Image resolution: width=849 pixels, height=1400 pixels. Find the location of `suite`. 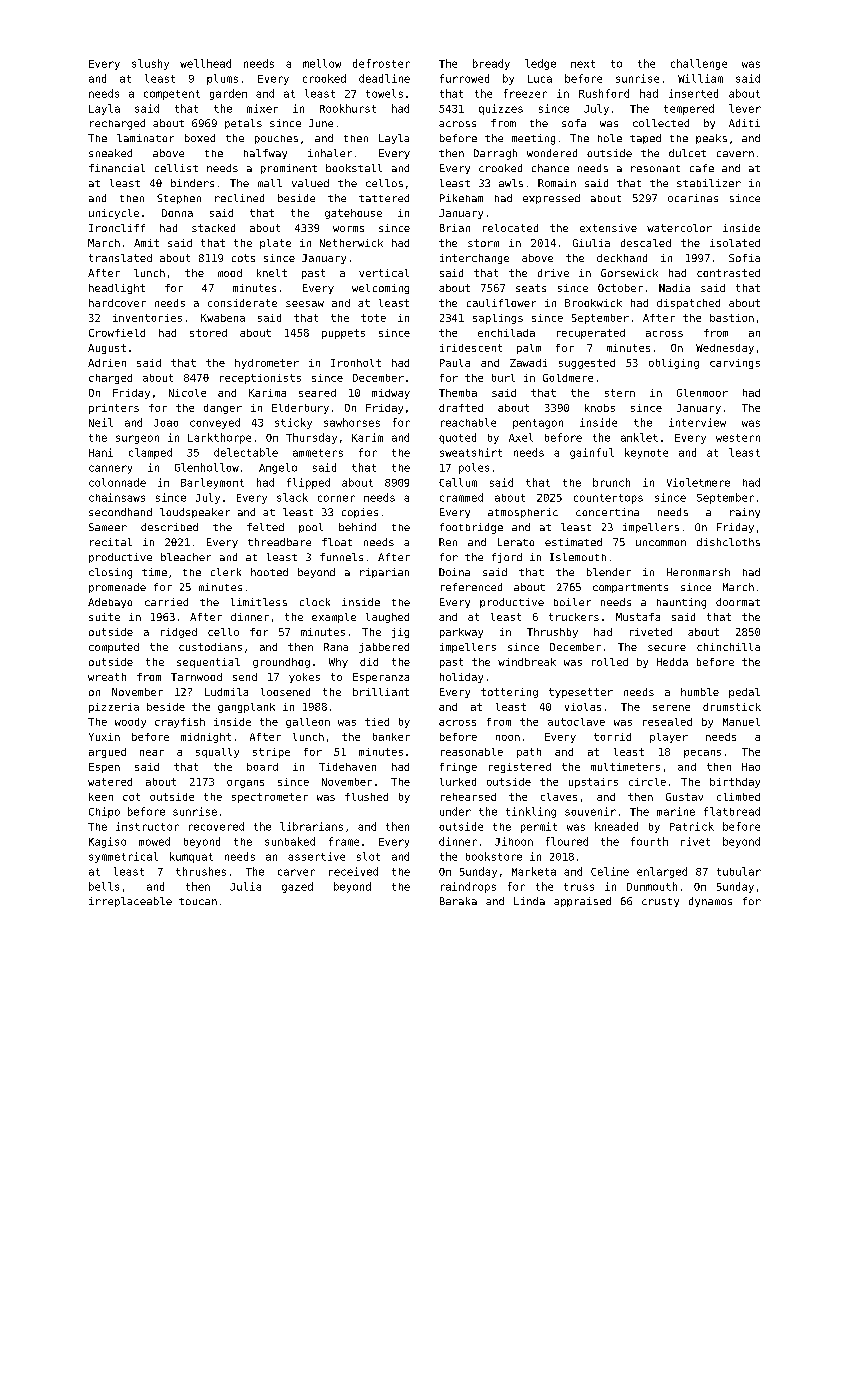

suite is located at coordinates (104, 617).
